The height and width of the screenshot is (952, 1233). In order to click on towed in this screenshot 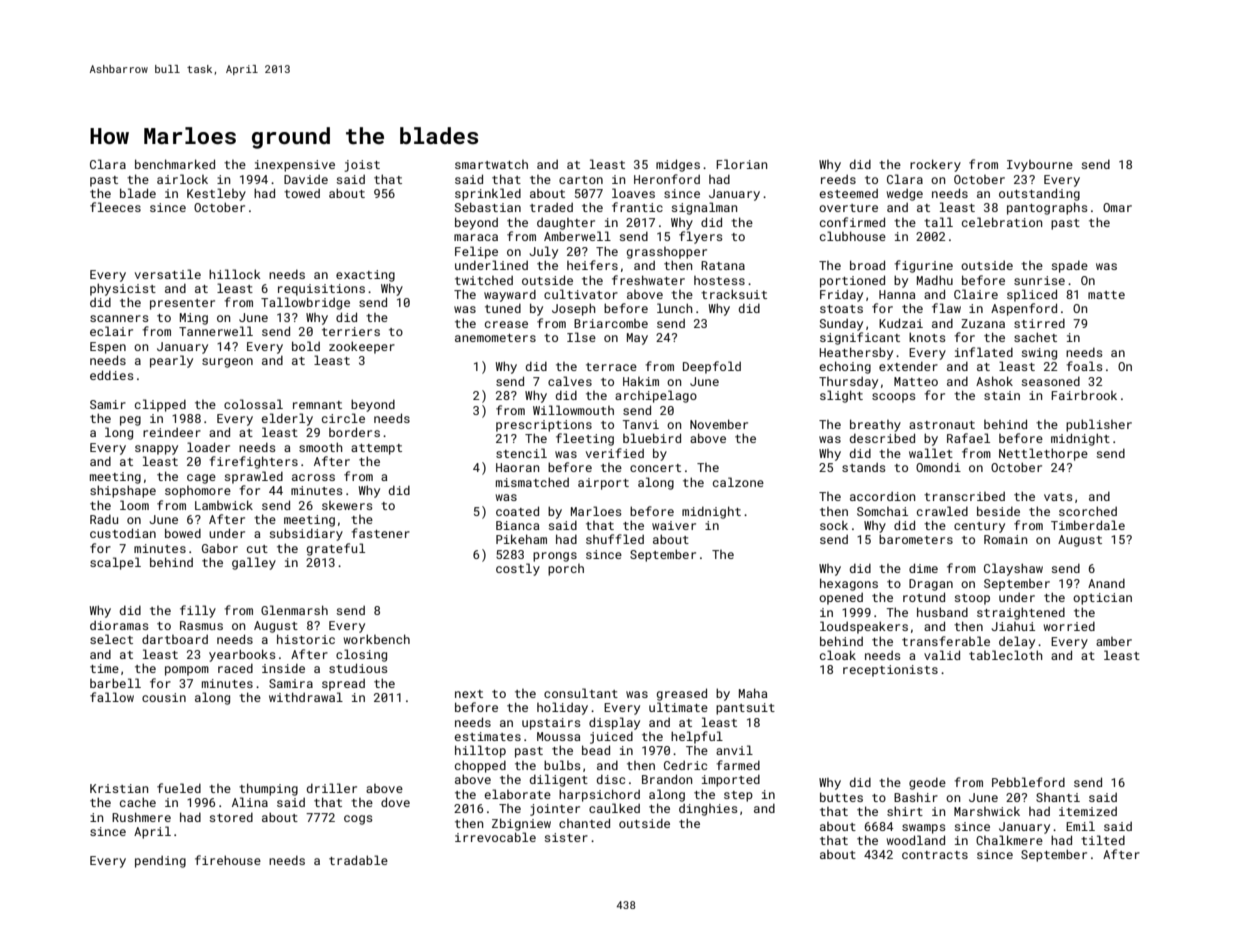, I will do `click(302, 193)`.
